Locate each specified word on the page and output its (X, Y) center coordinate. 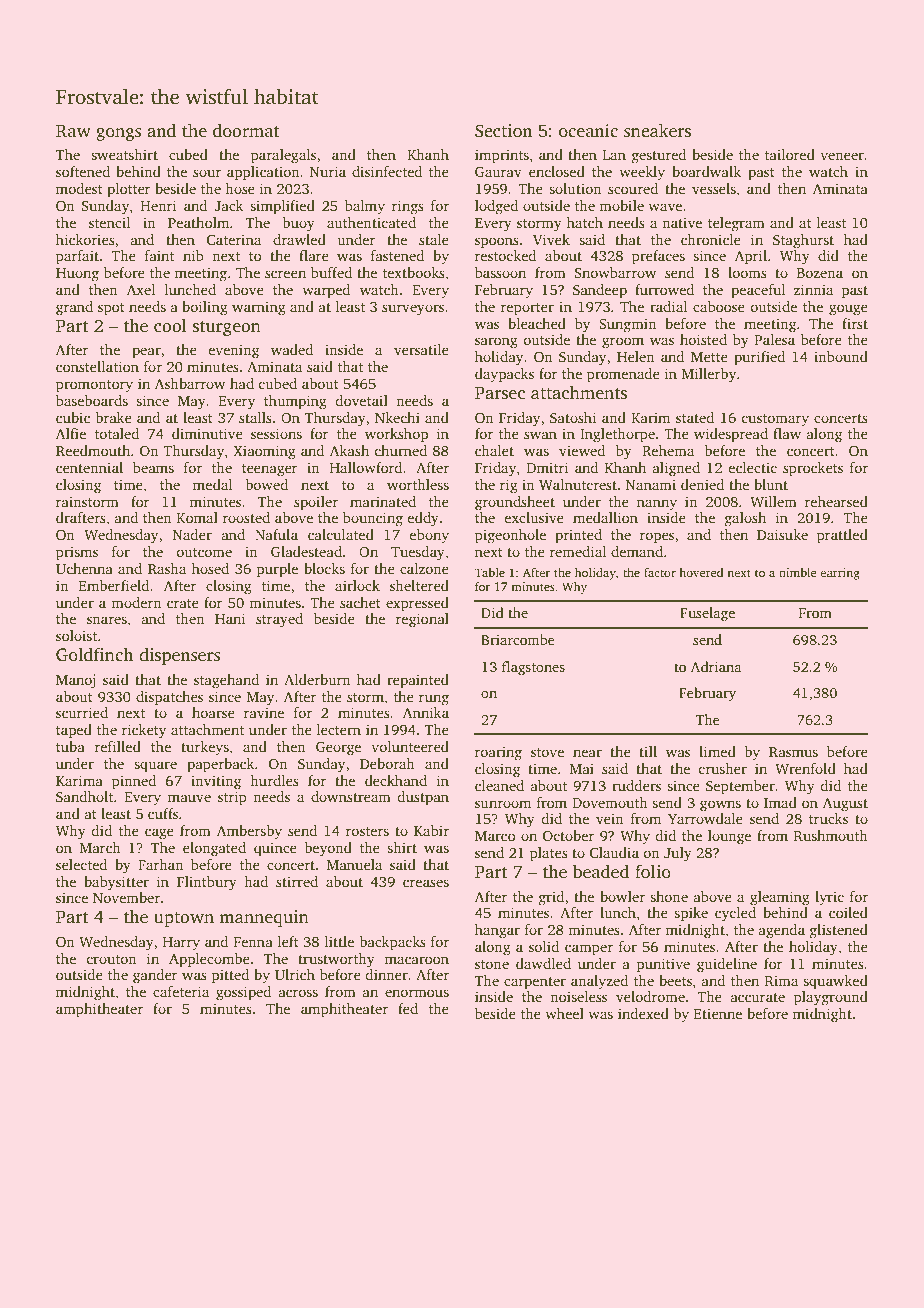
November (126, 897)
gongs (119, 134)
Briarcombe (518, 639)
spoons (497, 243)
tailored (790, 154)
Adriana (716, 666)
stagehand (226, 681)
